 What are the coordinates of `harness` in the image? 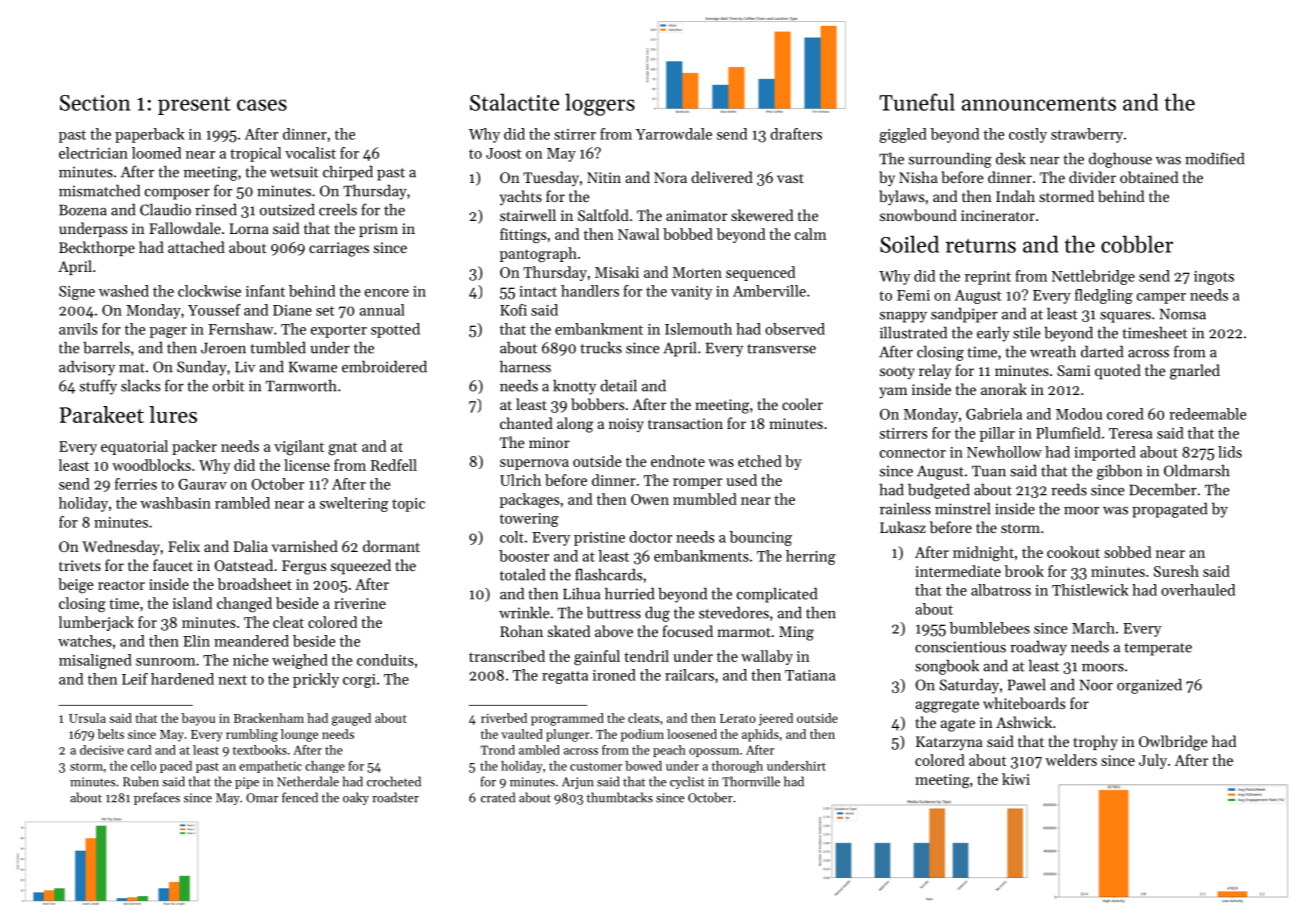 It's located at (525, 367).
